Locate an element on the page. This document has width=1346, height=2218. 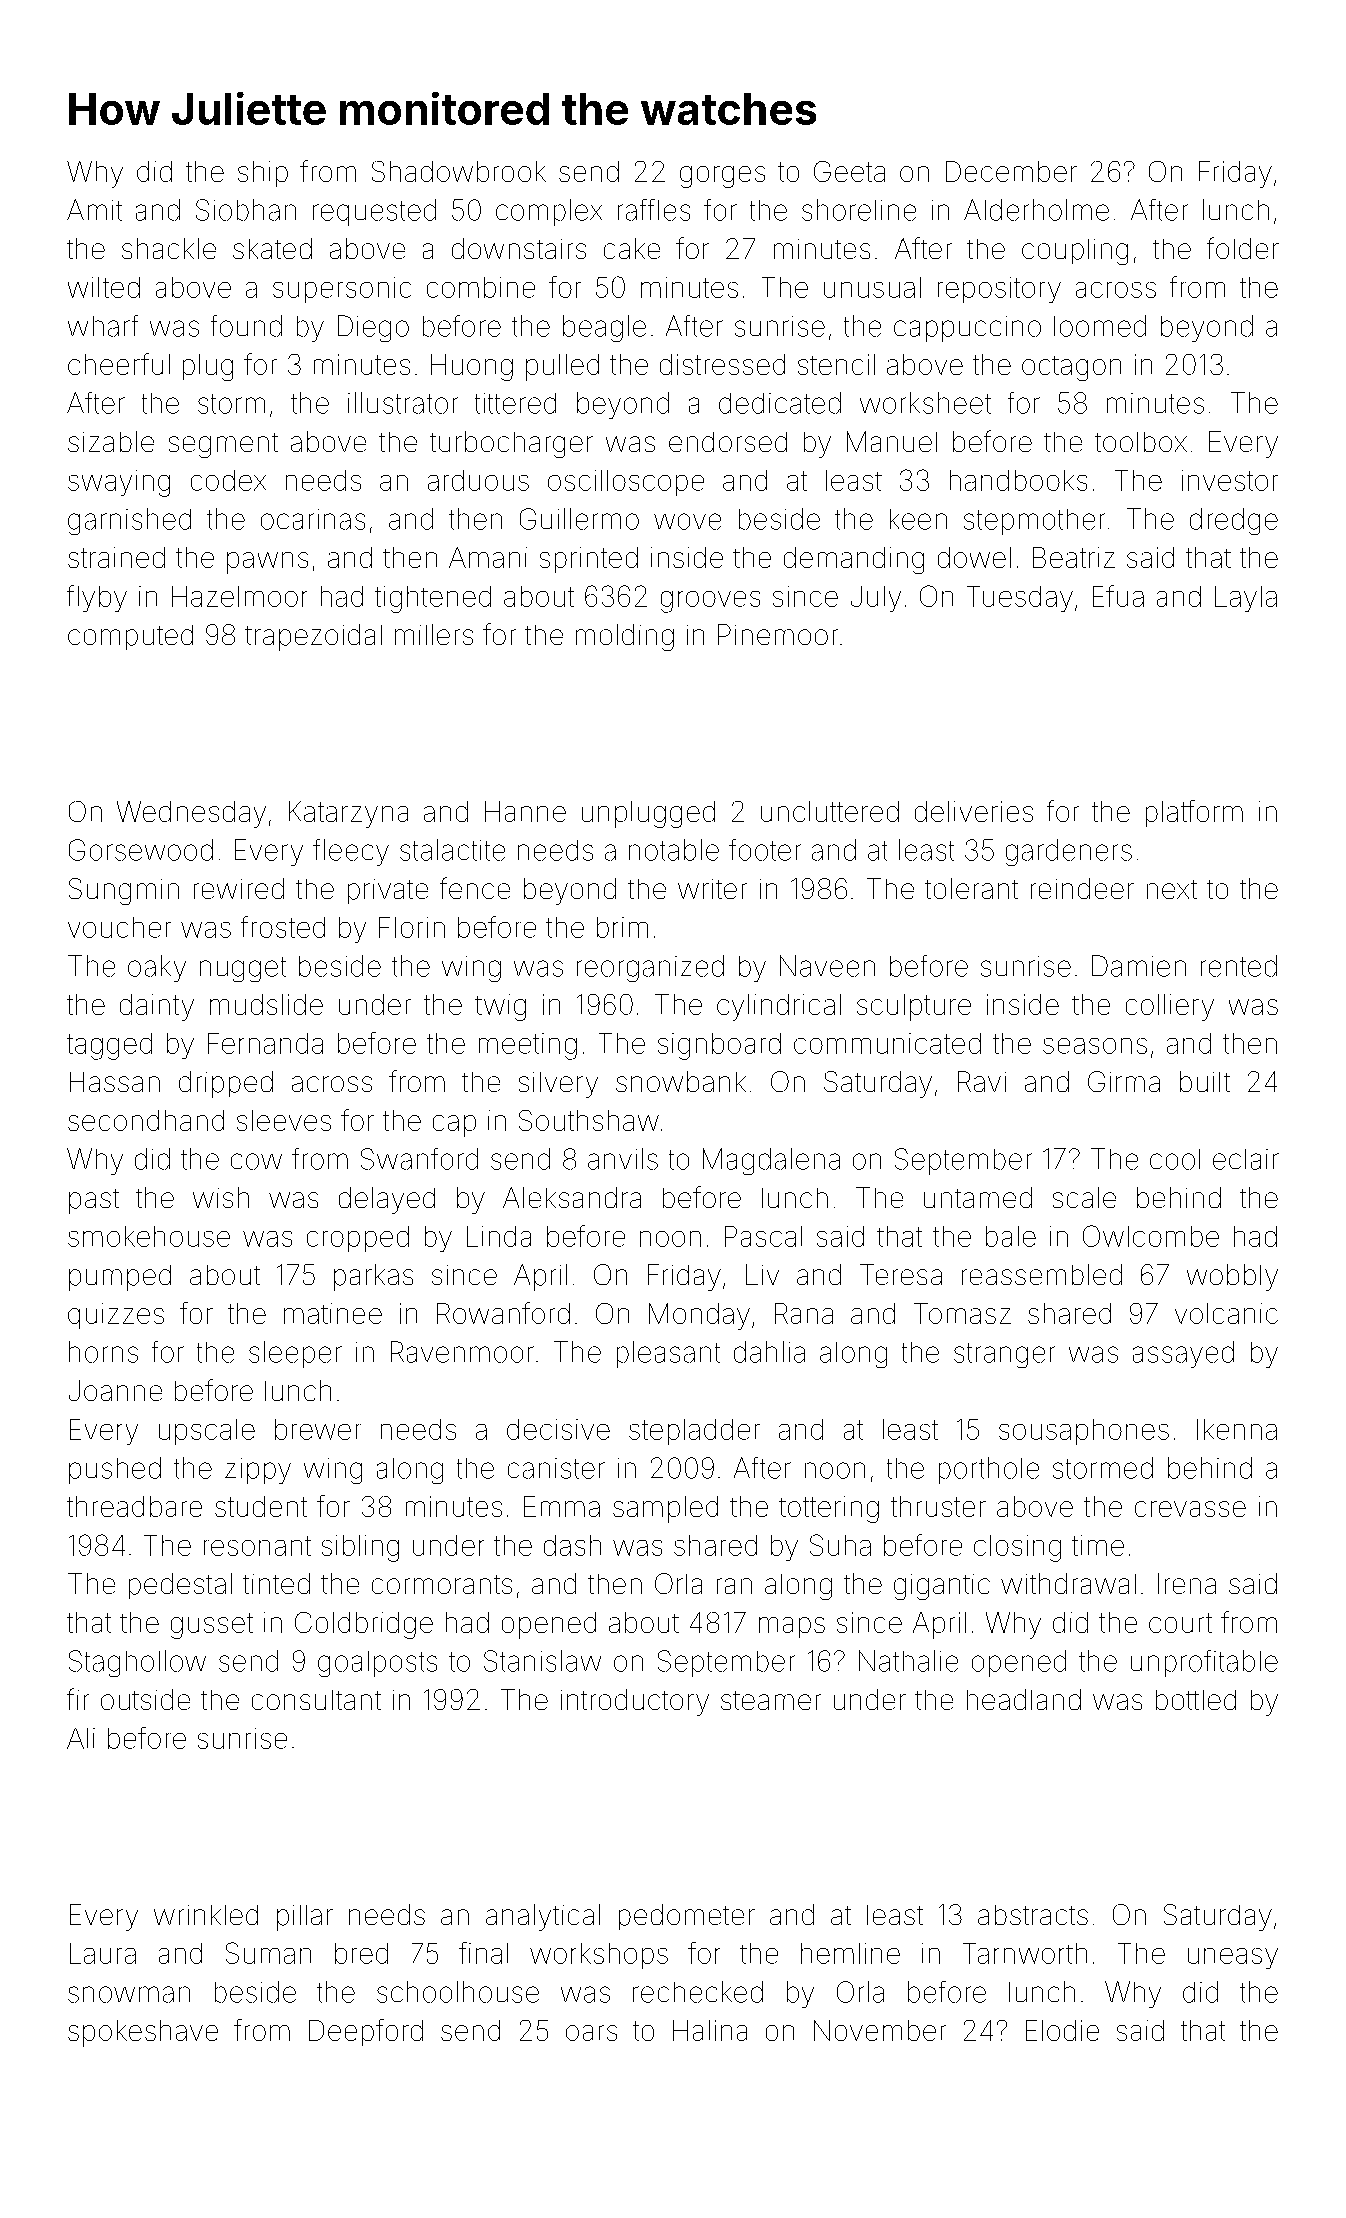
Tuesday is located at coordinates (1020, 599).
